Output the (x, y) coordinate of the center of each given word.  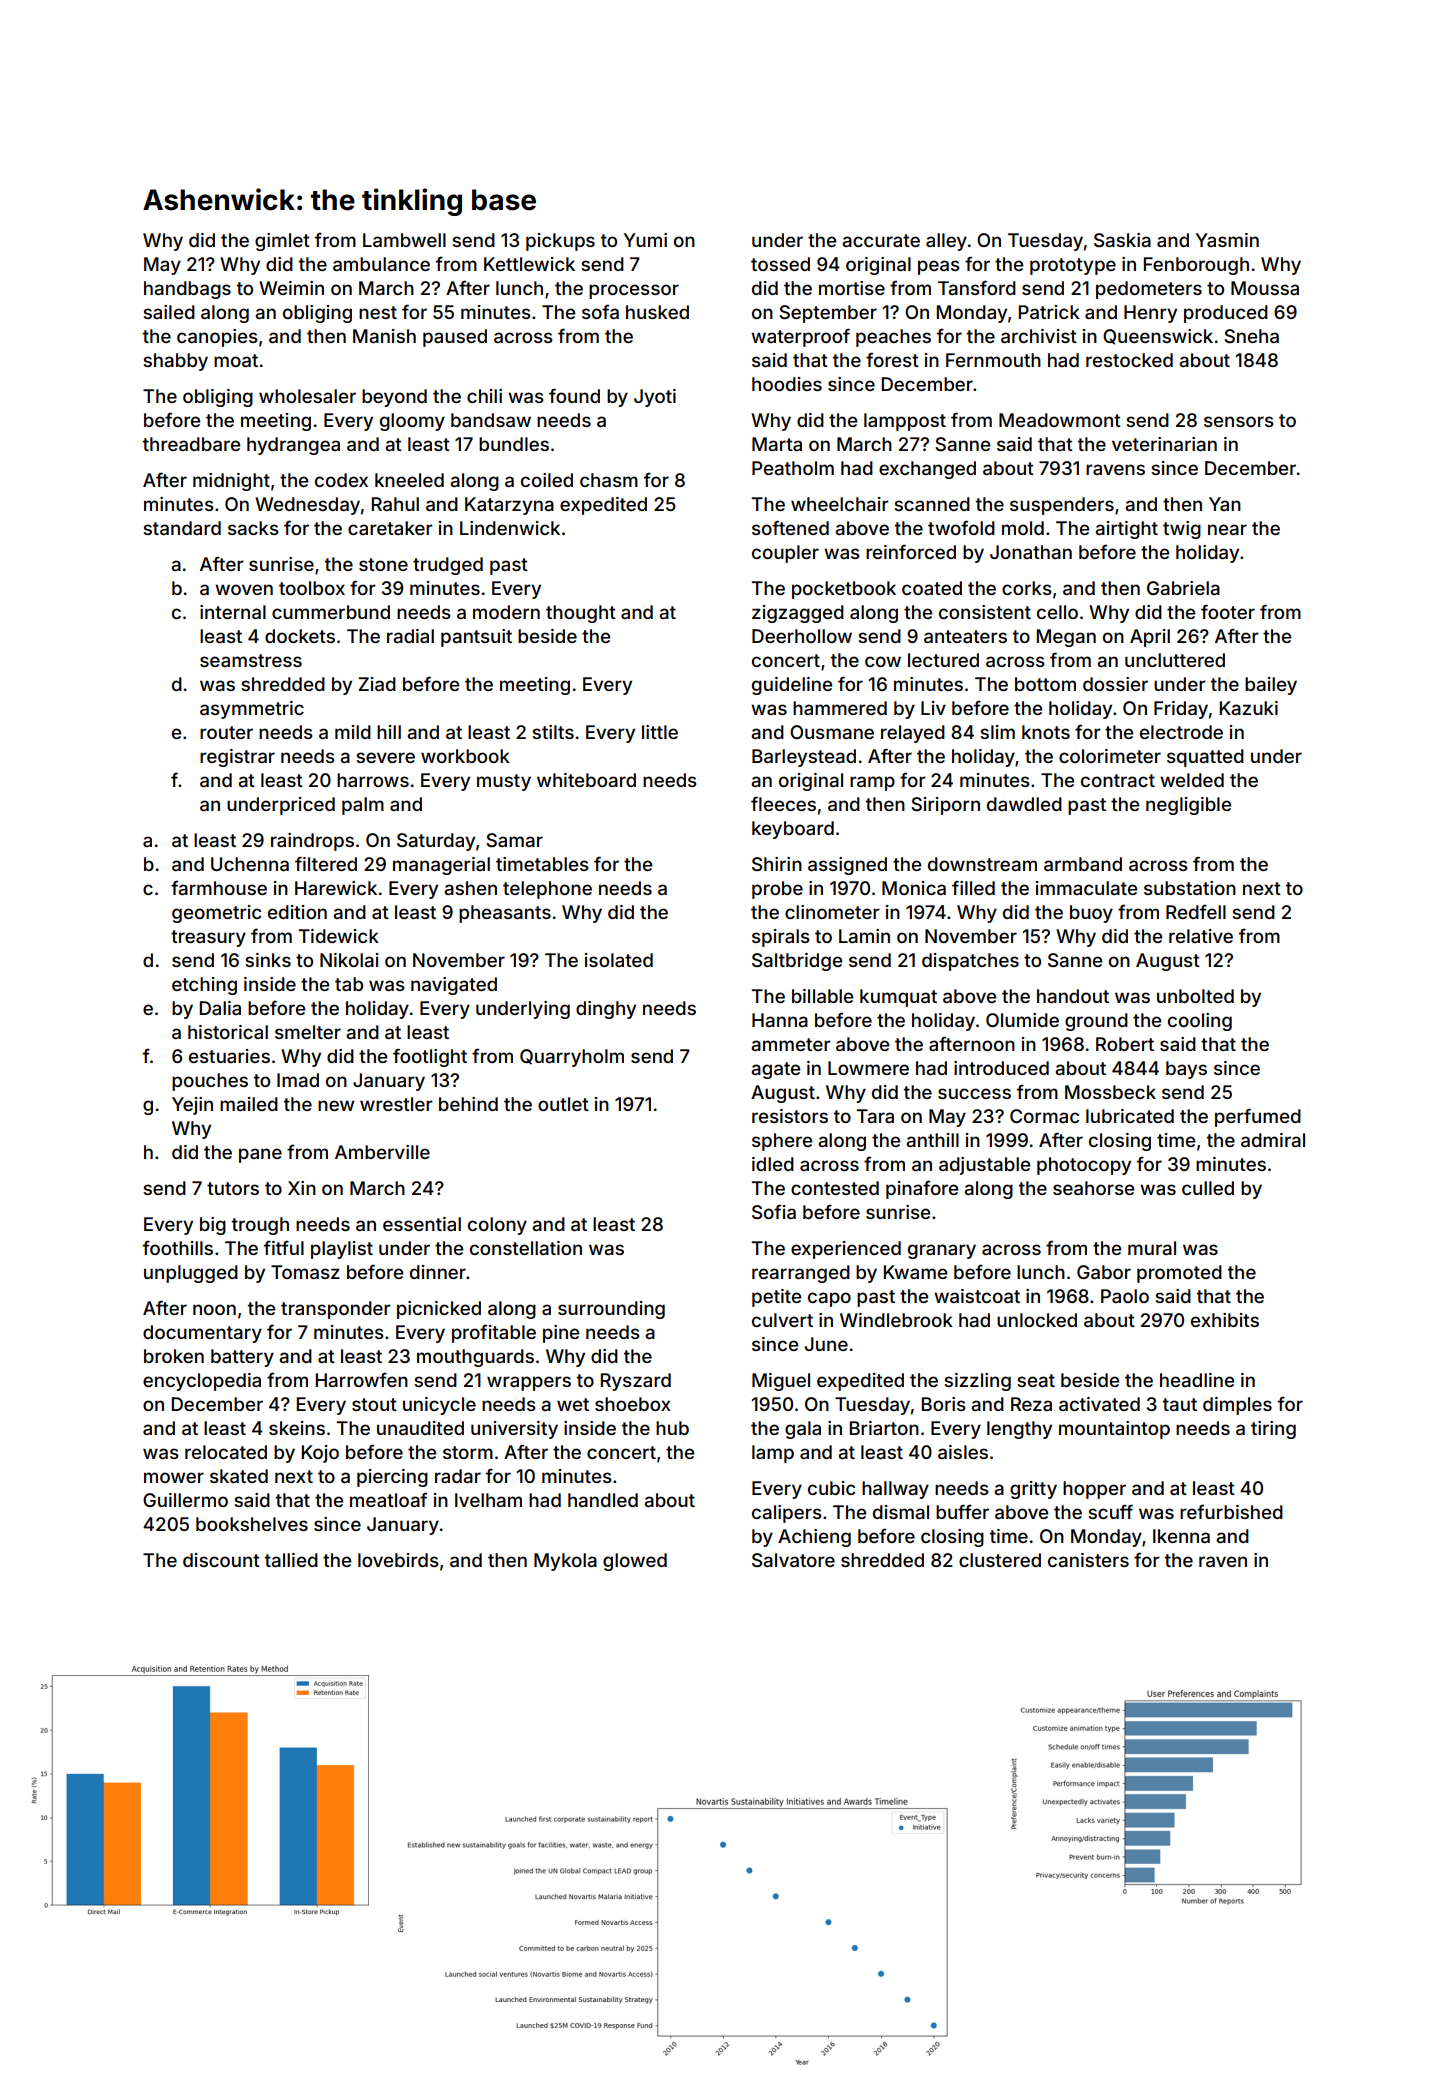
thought (581, 614)
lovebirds (398, 1560)
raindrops (312, 842)
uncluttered (1175, 660)
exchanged (927, 470)
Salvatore (793, 1560)
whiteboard (586, 780)
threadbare (191, 444)
